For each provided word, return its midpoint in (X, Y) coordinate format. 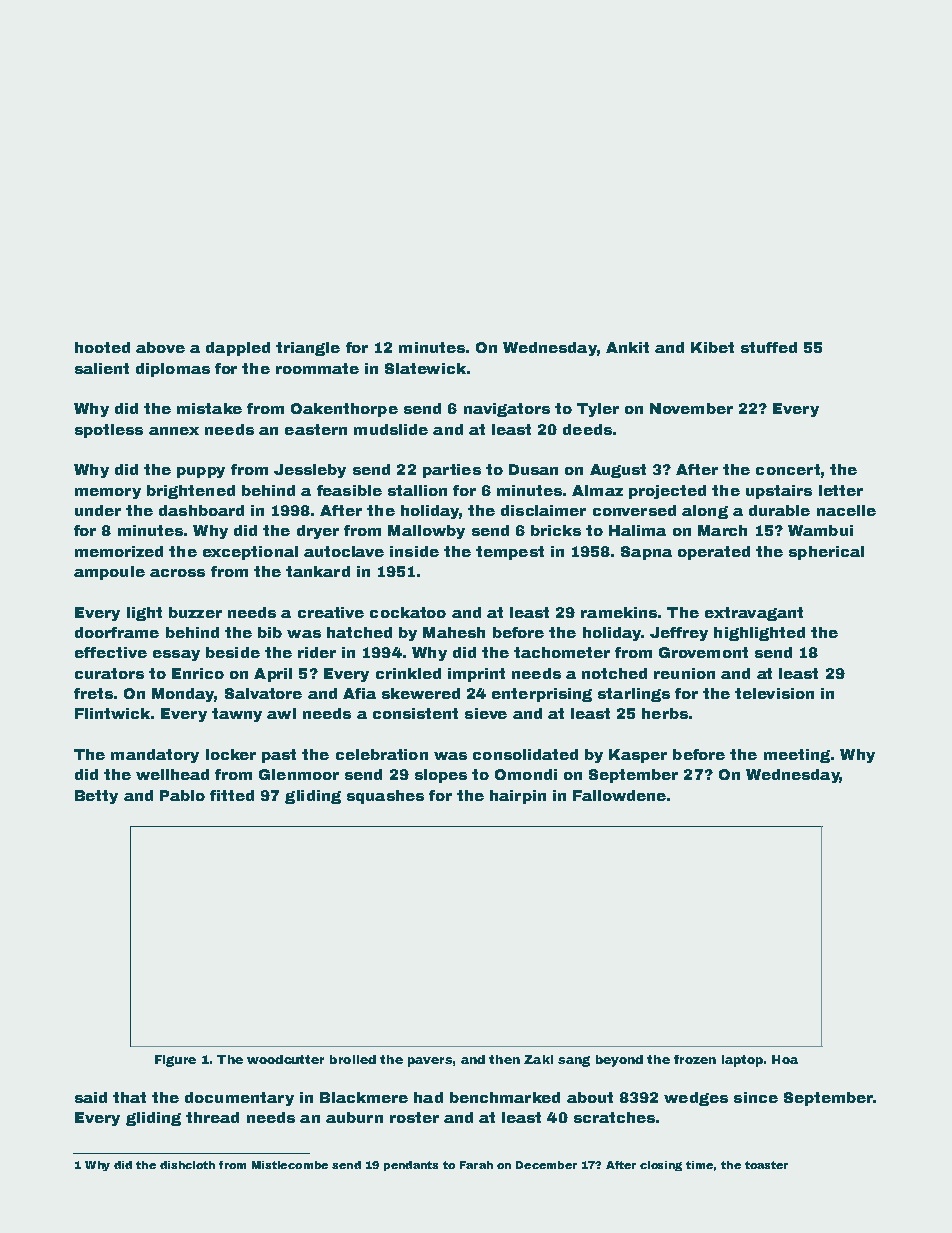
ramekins (619, 612)
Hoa (785, 1059)
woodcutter (285, 1059)
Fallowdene (619, 795)
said (91, 1097)
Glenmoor (299, 774)
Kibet (712, 347)
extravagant (754, 614)
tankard (318, 571)
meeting (797, 756)
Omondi (526, 774)
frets (93, 693)
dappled (238, 349)
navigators (507, 410)
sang (574, 1061)
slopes (441, 776)
